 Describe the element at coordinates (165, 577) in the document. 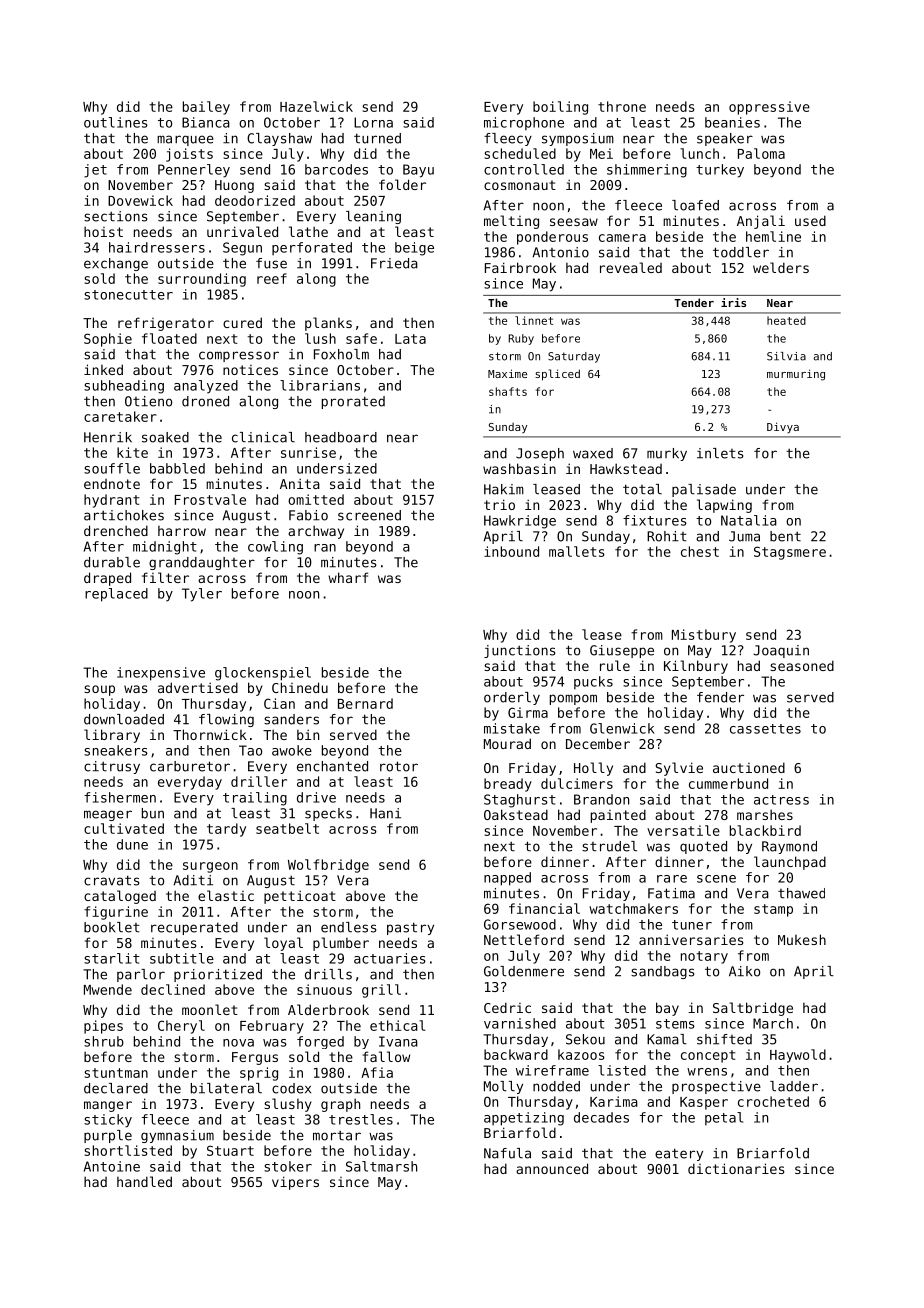

I see `filter` at that location.
